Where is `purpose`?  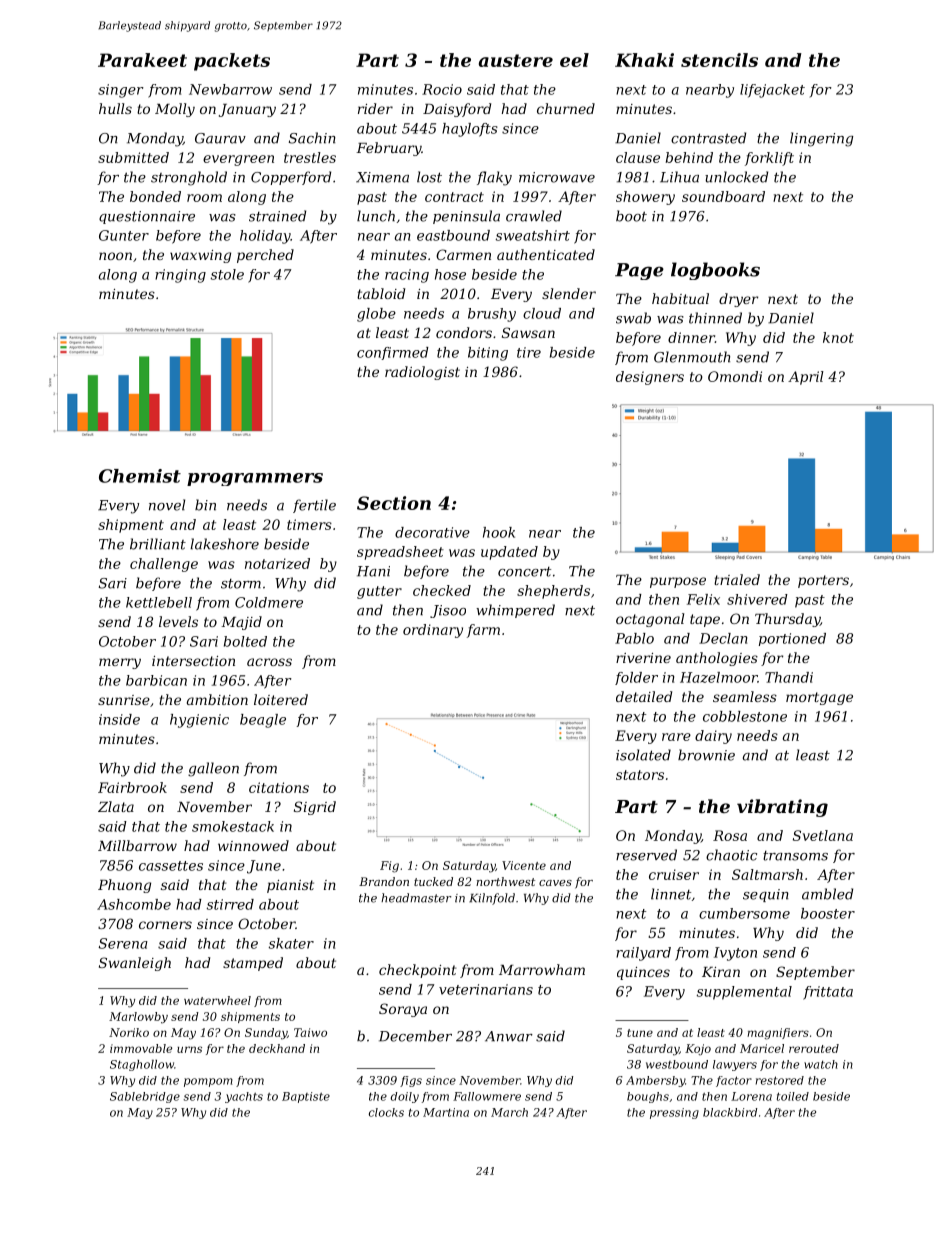 purpose is located at coordinates (678, 582).
